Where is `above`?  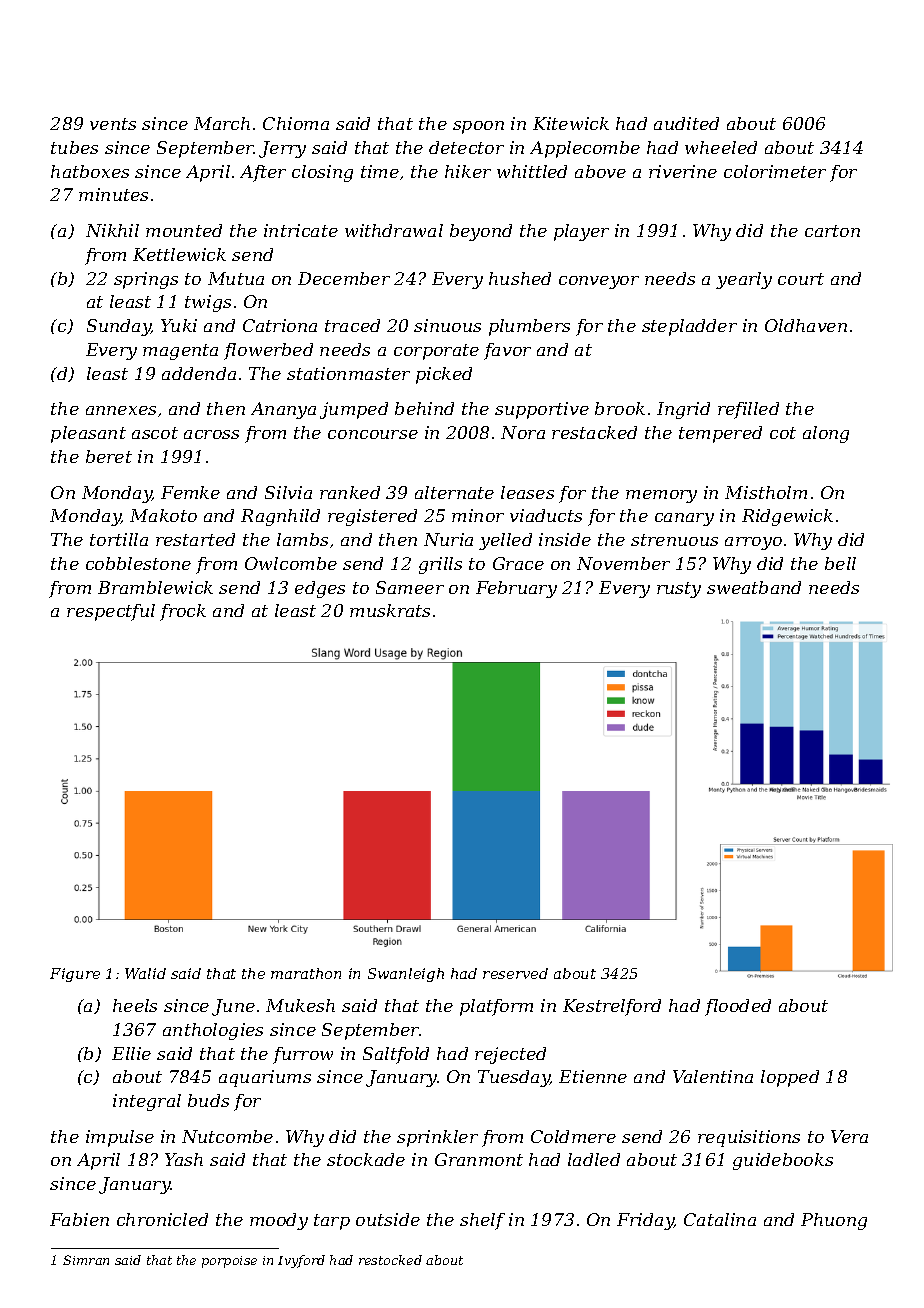 above is located at coordinates (600, 171).
